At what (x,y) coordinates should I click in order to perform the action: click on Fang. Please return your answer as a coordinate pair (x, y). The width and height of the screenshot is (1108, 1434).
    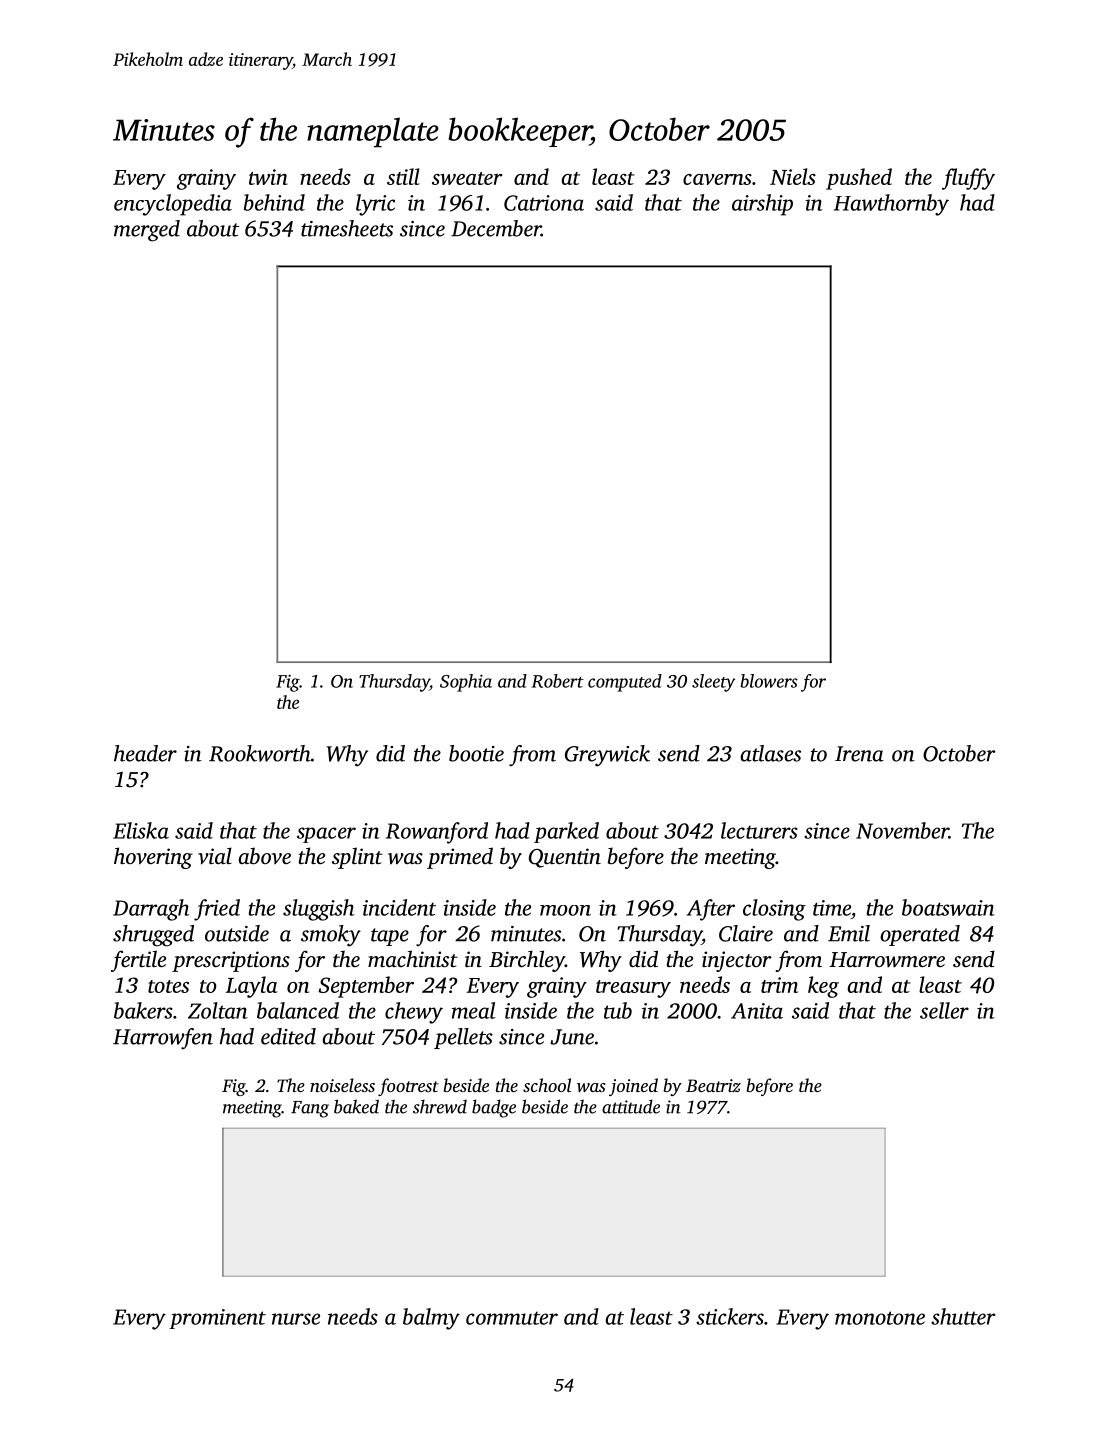
    Looking at the image, I should click on (310, 1109).
